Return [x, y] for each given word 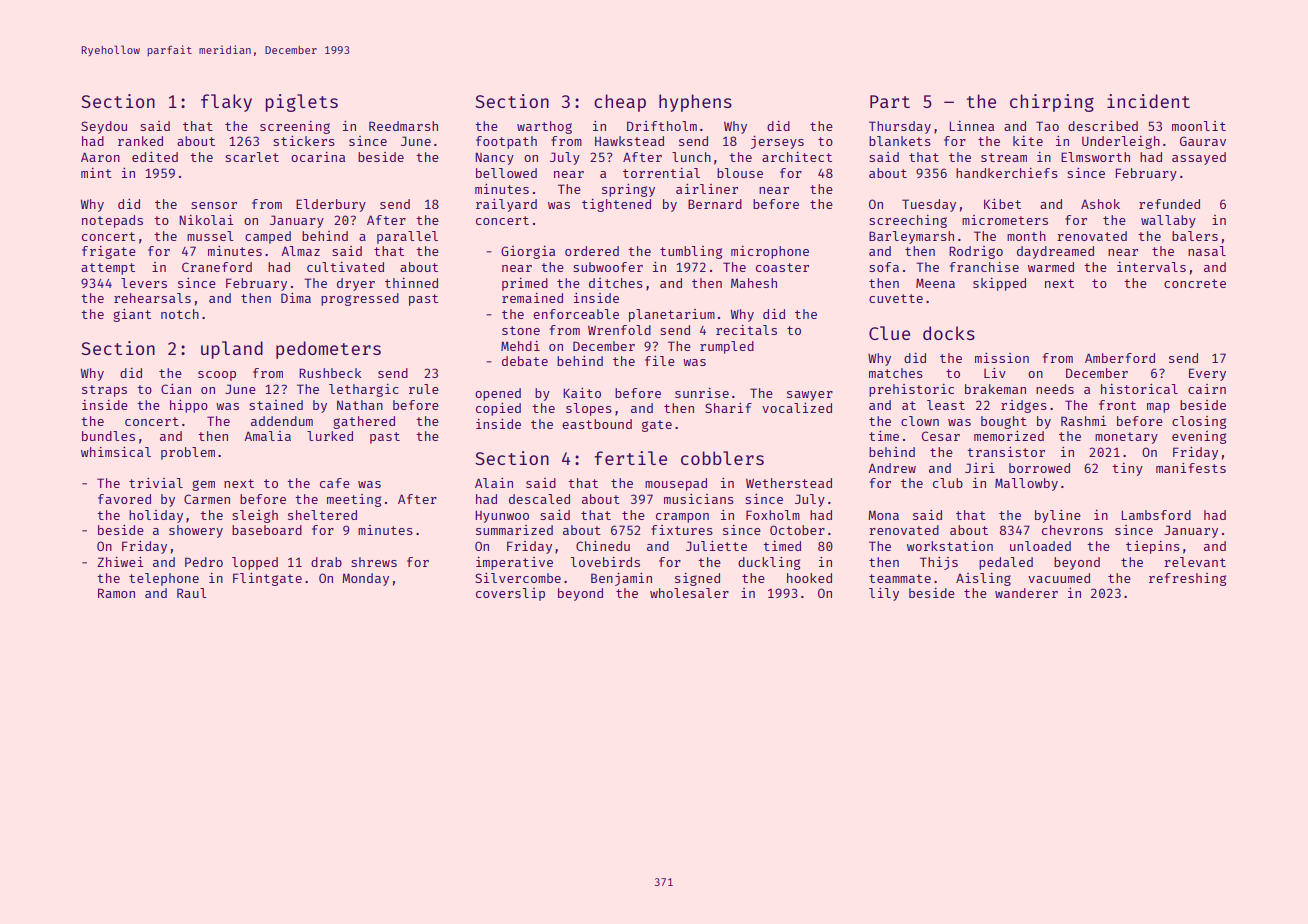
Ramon [116, 593]
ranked [140, 141]
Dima [296, 298]
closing [1199, 422]
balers [1195, 236]
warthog [544, 127]
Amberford [1120, 358]
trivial [156, 483]
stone [521, 330]
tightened [616, 205]
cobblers [722, 458]
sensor [214, 205]
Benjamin [621, 579]
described [1103, 126]
